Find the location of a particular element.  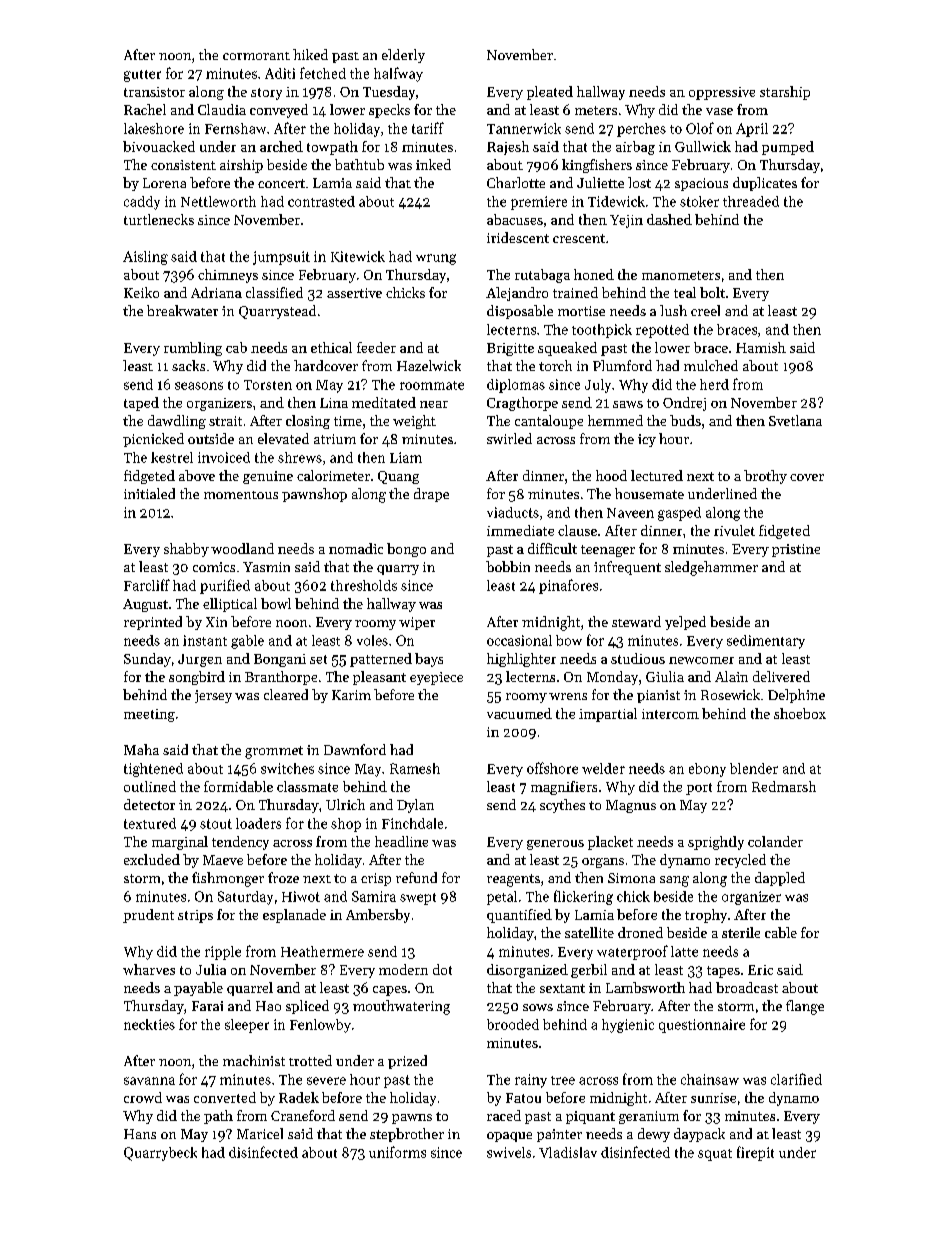

wrung is located at coordinates (436, 259).
